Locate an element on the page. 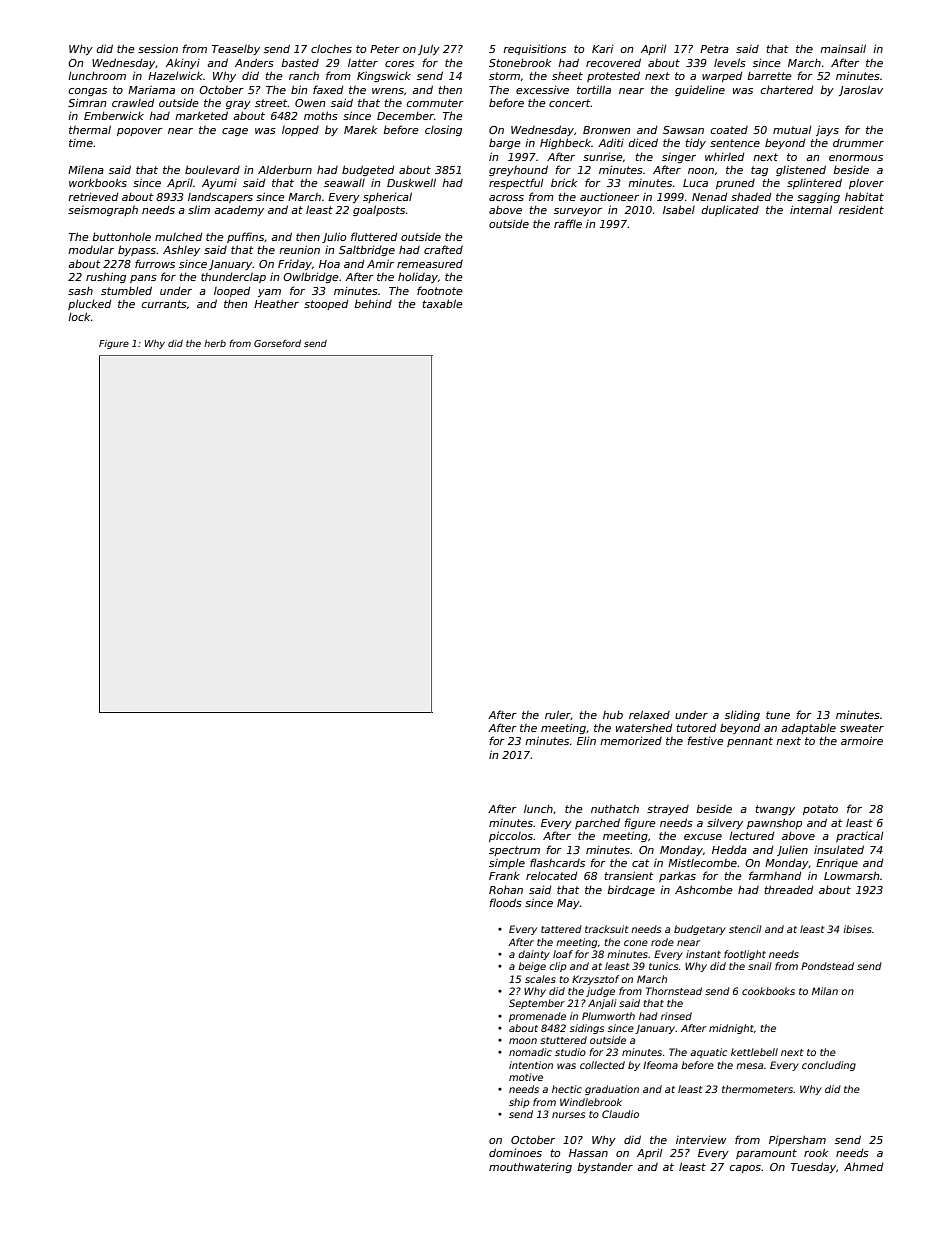 The height and width of the image is (1233, 952). auctioneer is located at coordinates (609, 196).
